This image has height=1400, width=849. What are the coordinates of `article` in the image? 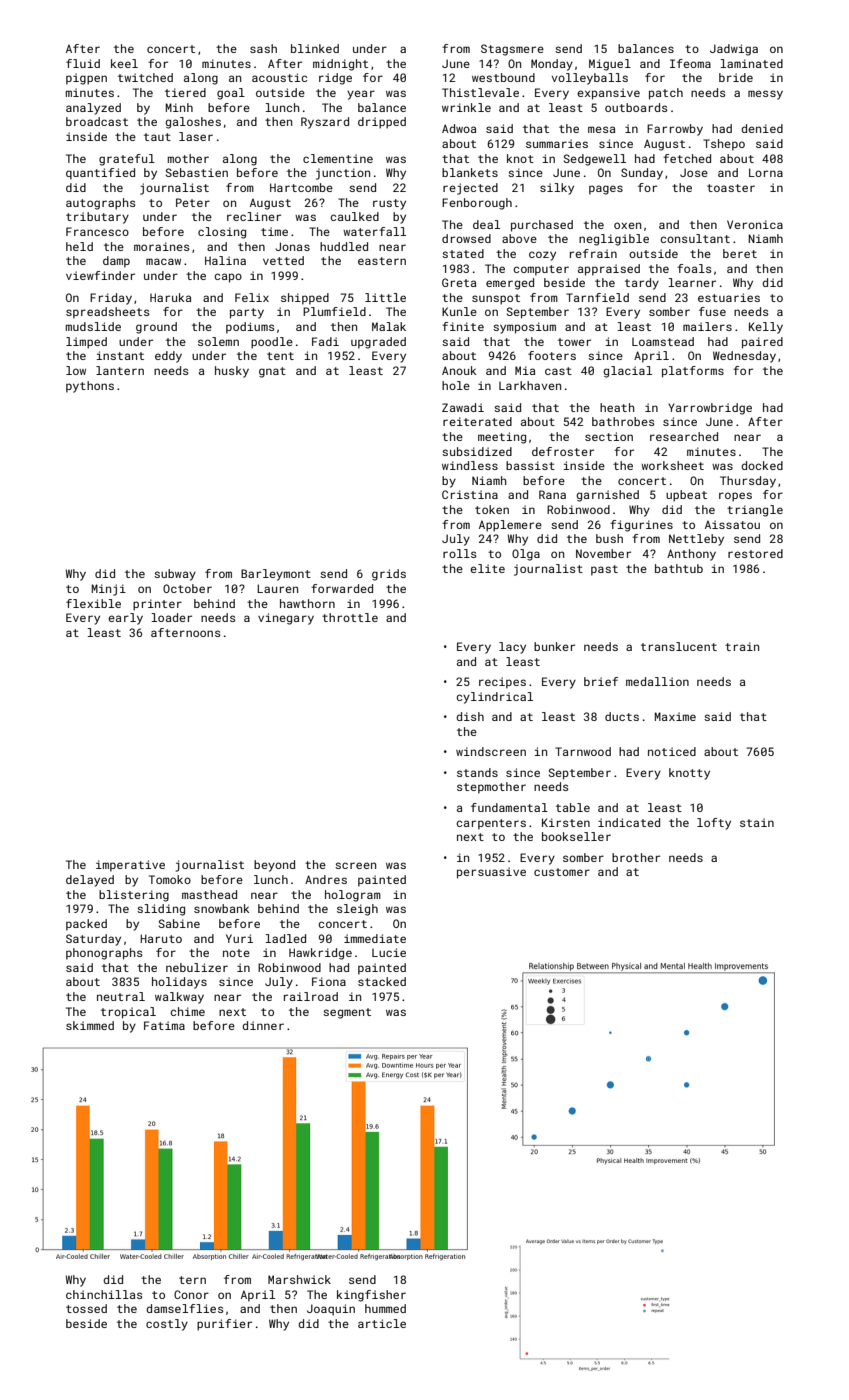 It's located at (382, 1323).
